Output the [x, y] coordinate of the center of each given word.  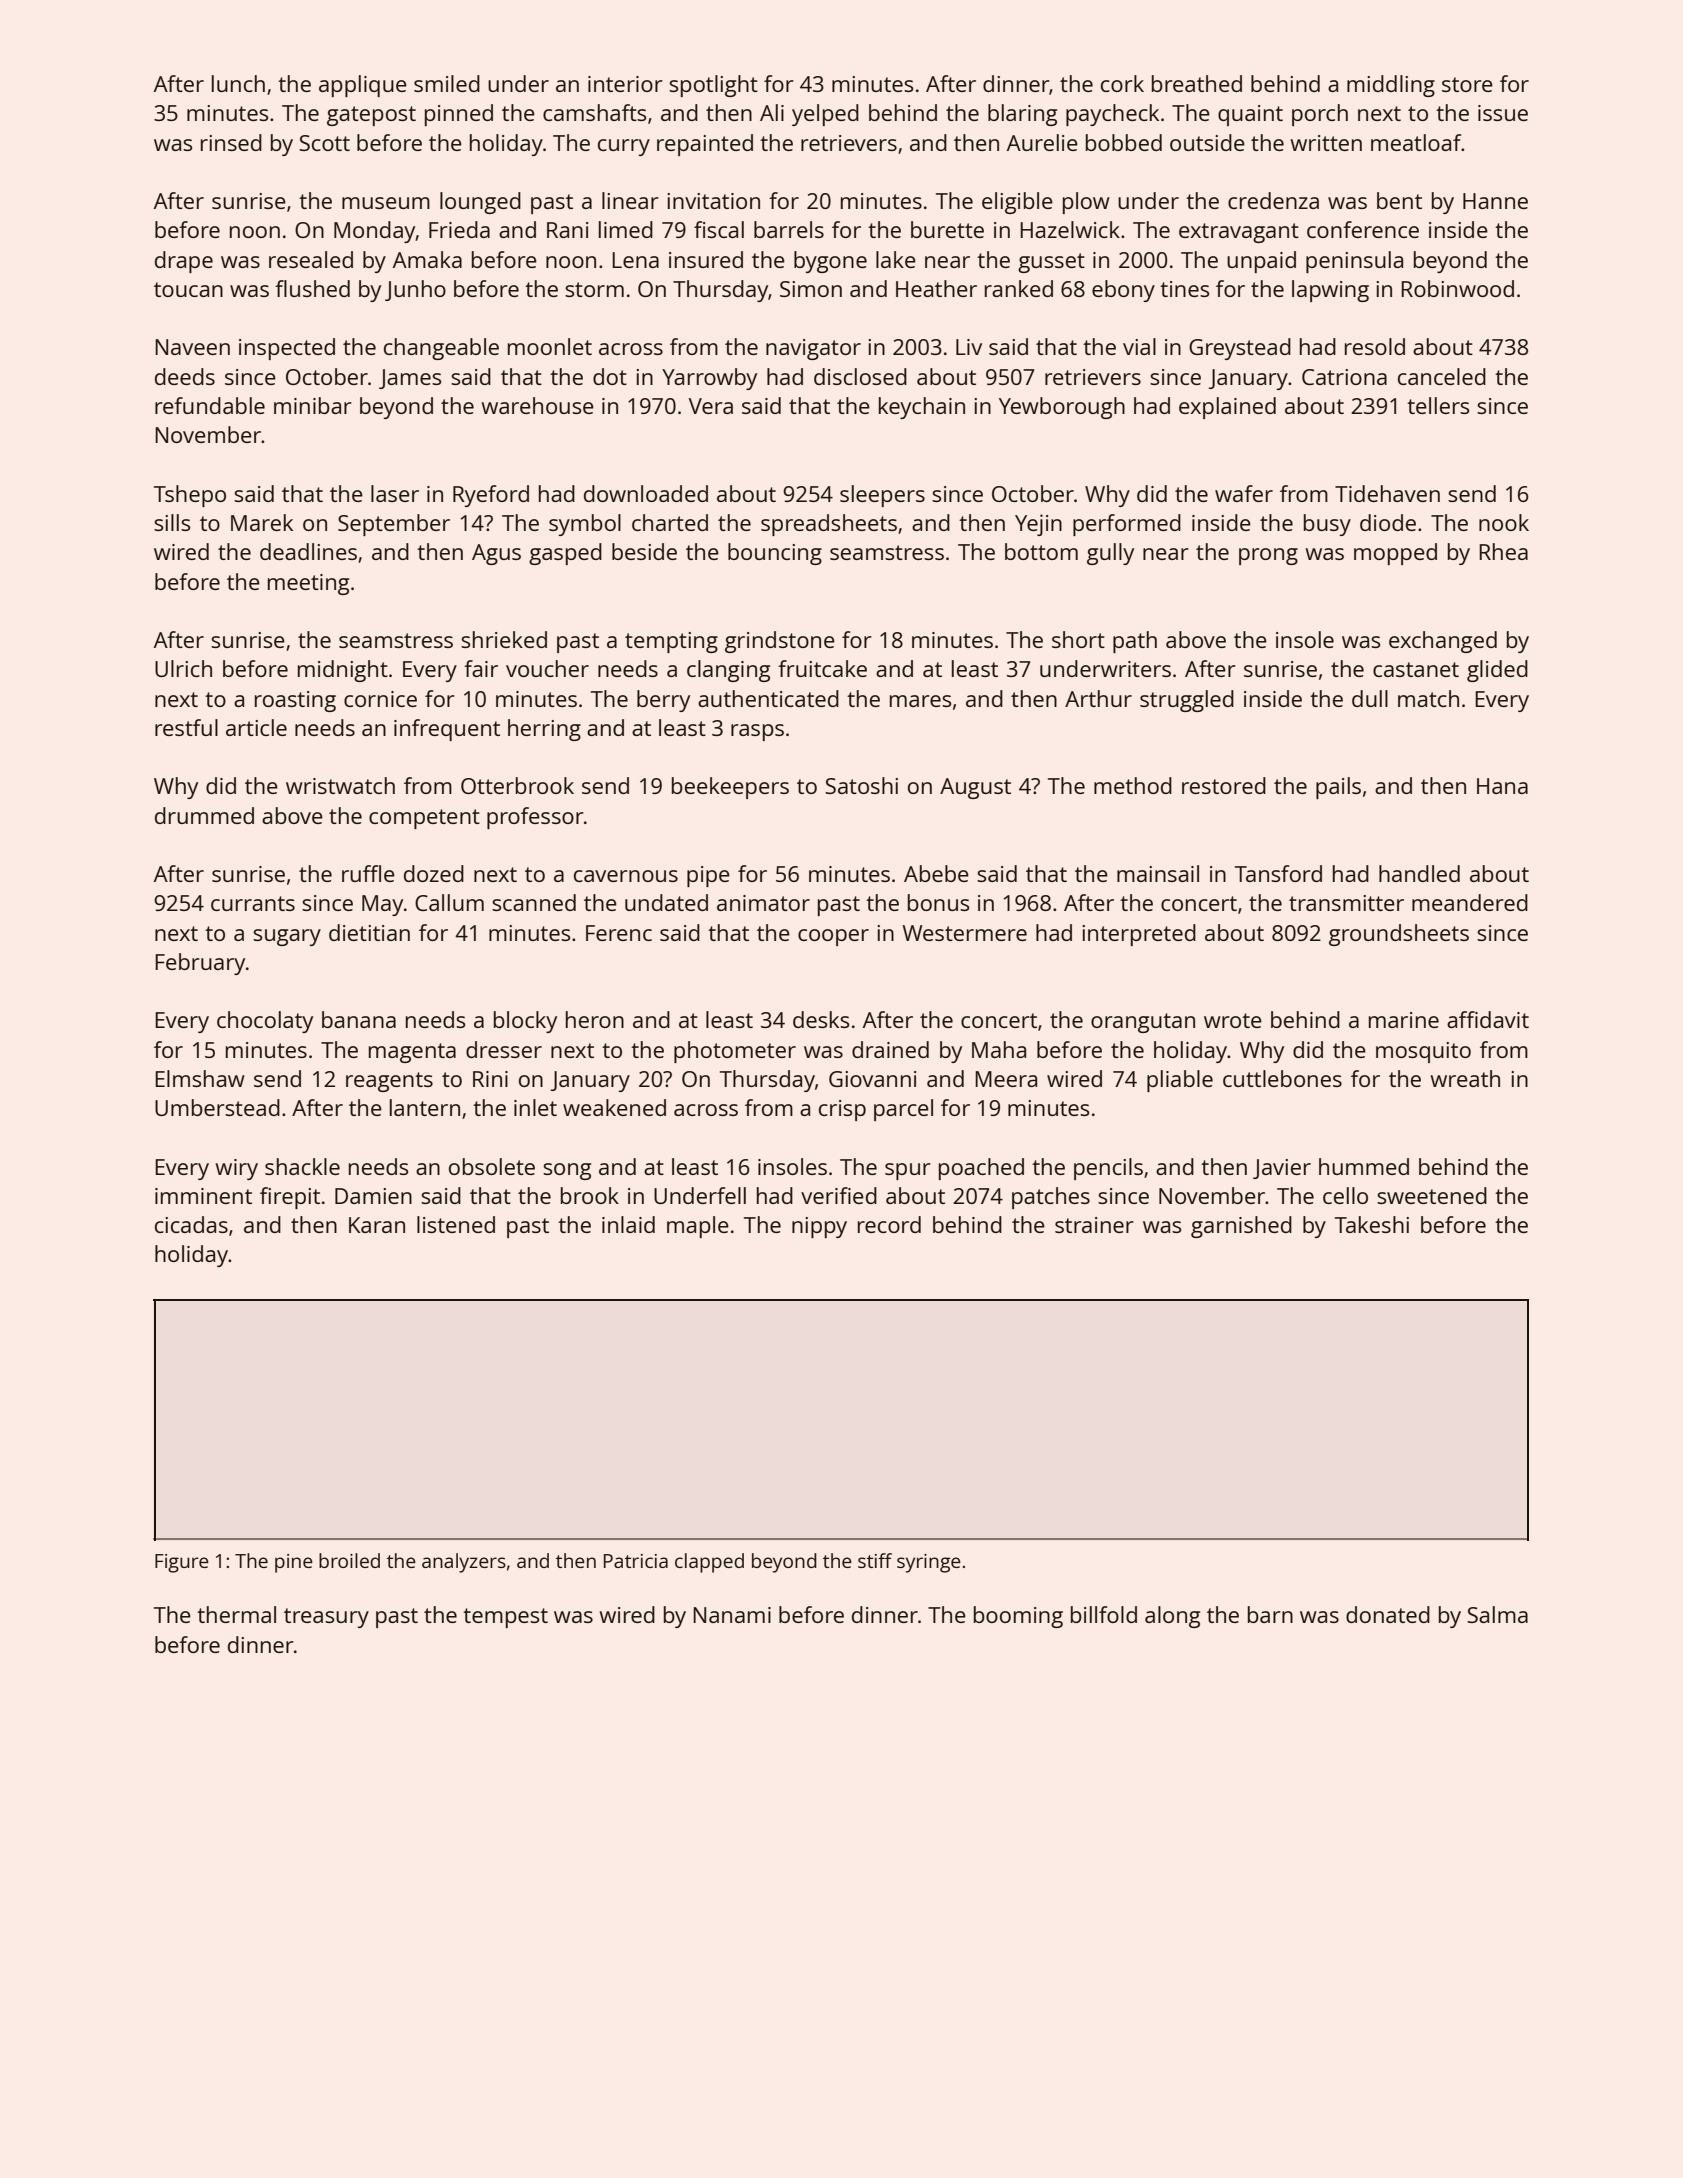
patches [1051, 1198]
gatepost [371, 116]
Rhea [1503, 551]
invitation [713, 201]
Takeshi [1372, 1224]
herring [544, 730]
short [1078, 639]
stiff [875, 1560]
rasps [757, 732]
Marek [262, 522]
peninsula [1354, 262]
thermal [236, 1614]
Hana [1502, 786]
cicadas [191, 1224]
